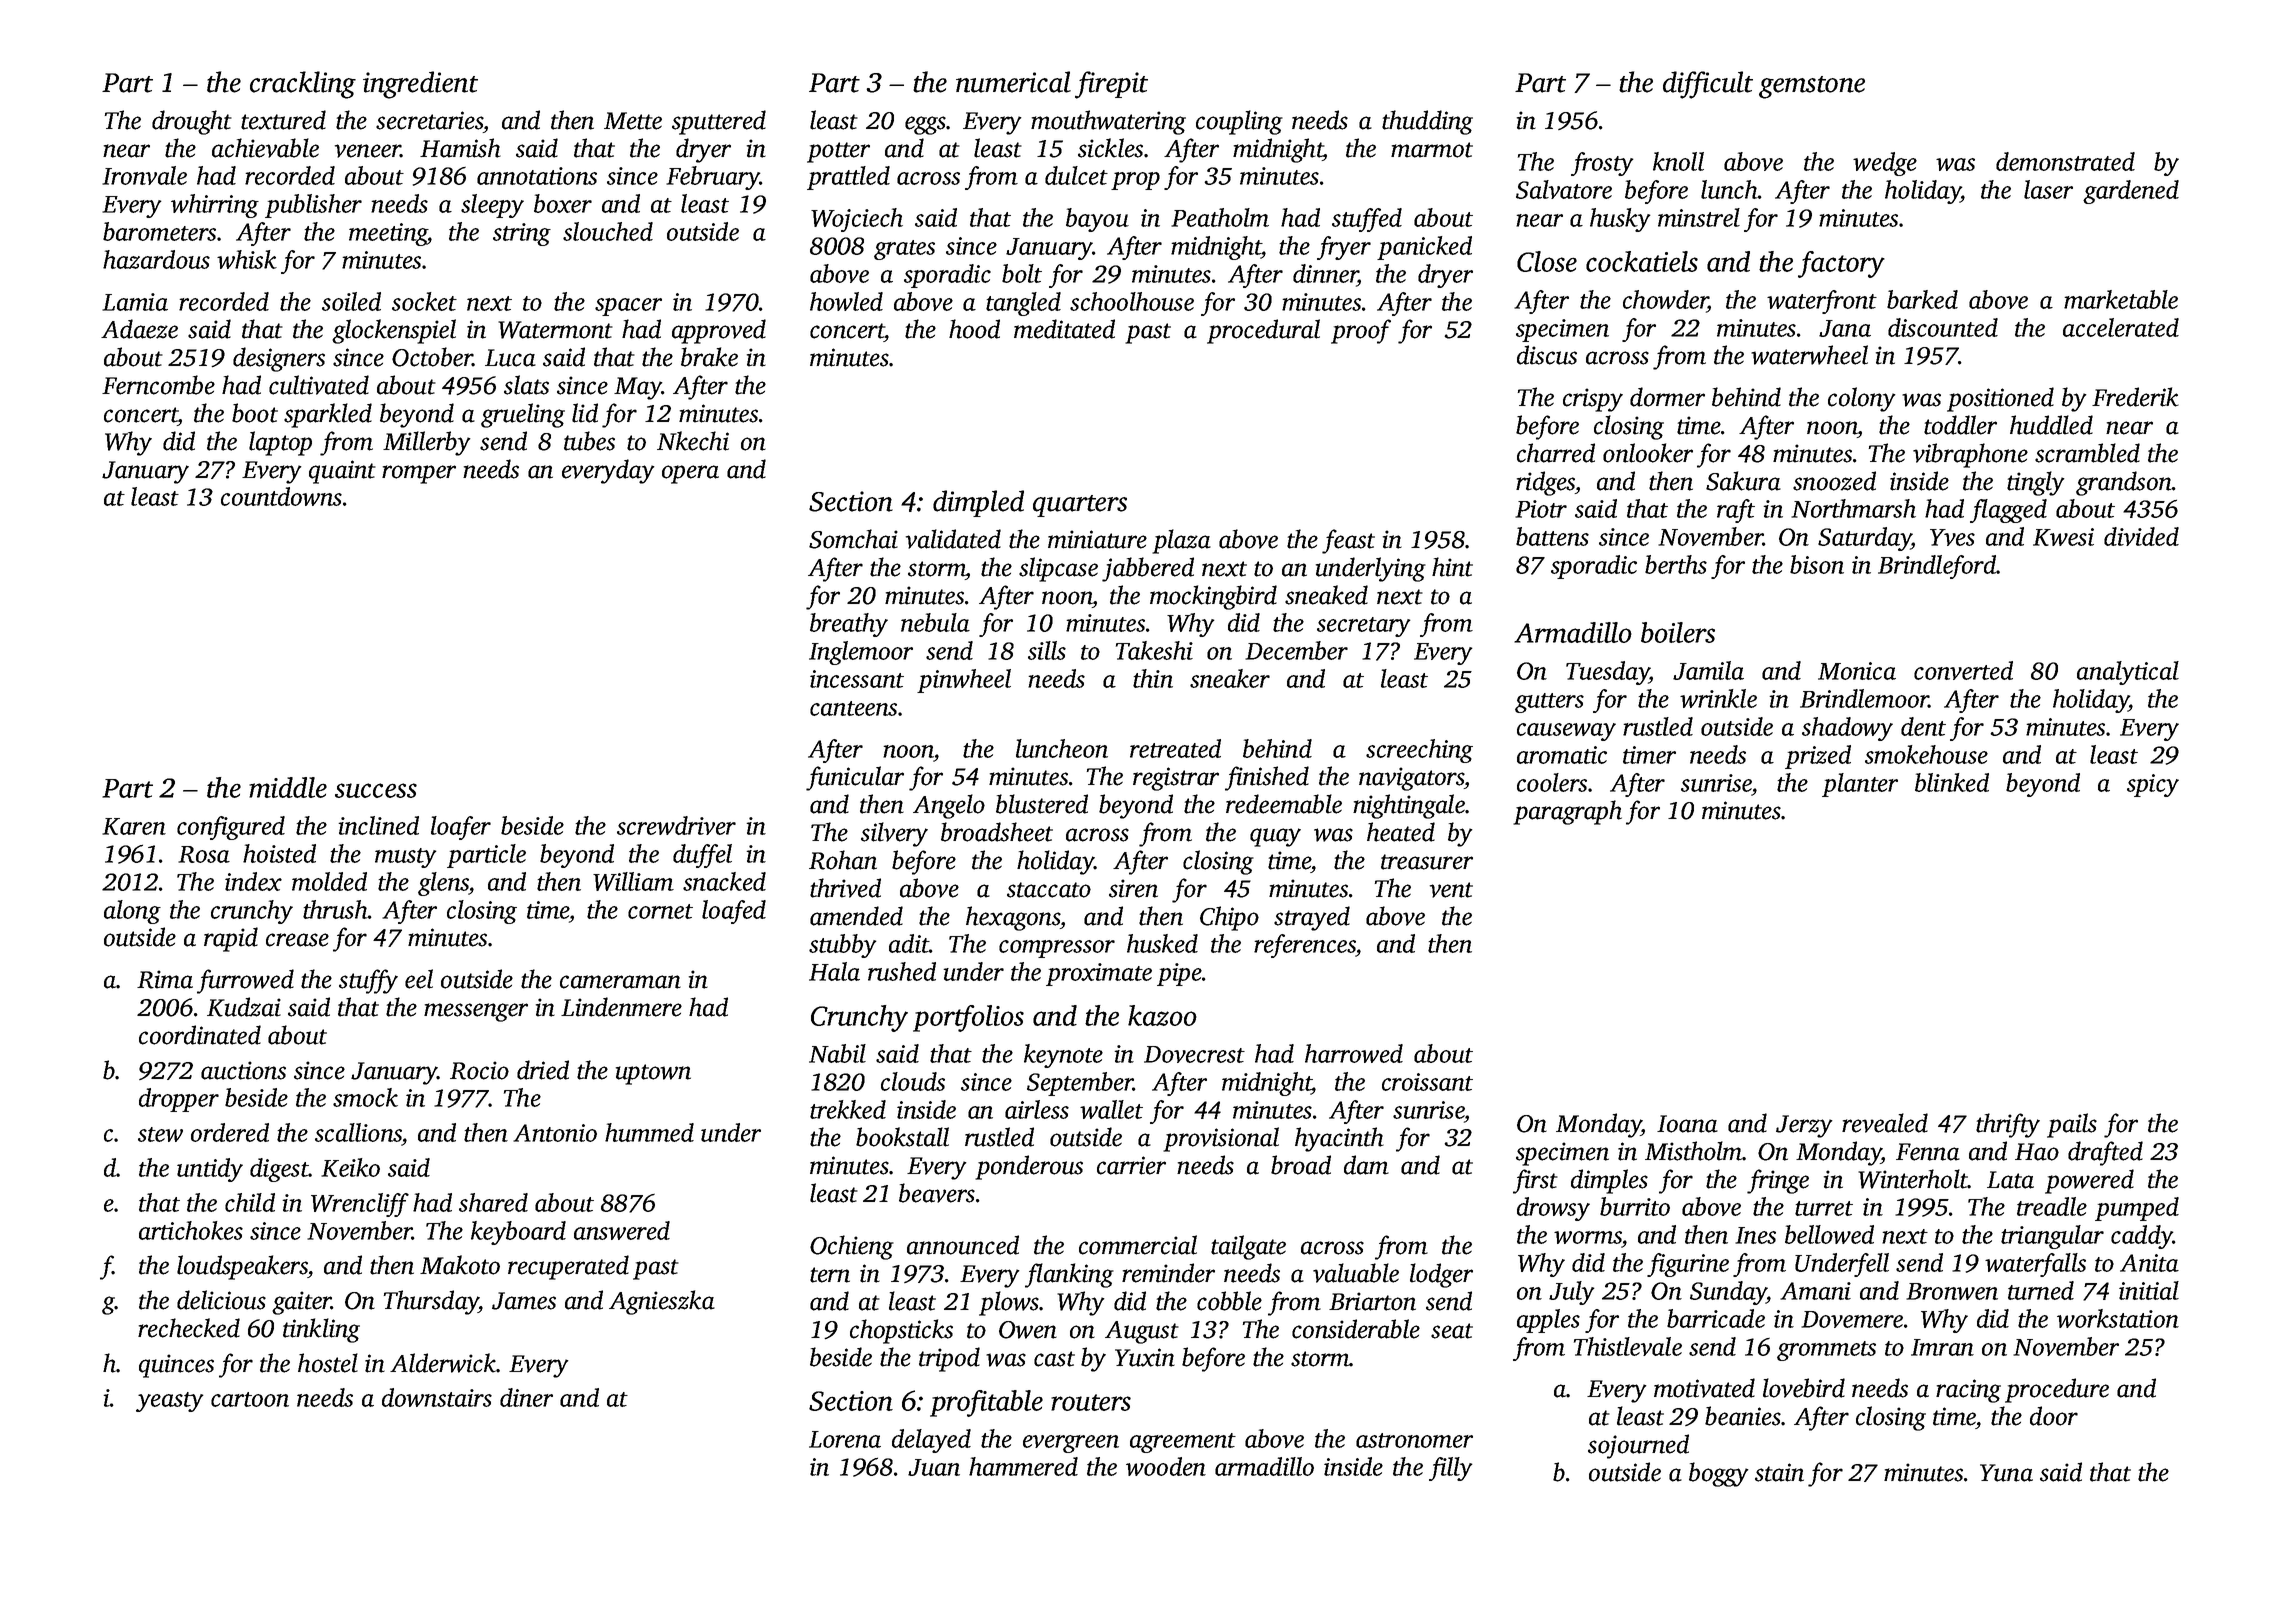 The image size is (2282, 1614). Describe the element at coordinates (419, 474) in the page. I see `romper` at that location.
